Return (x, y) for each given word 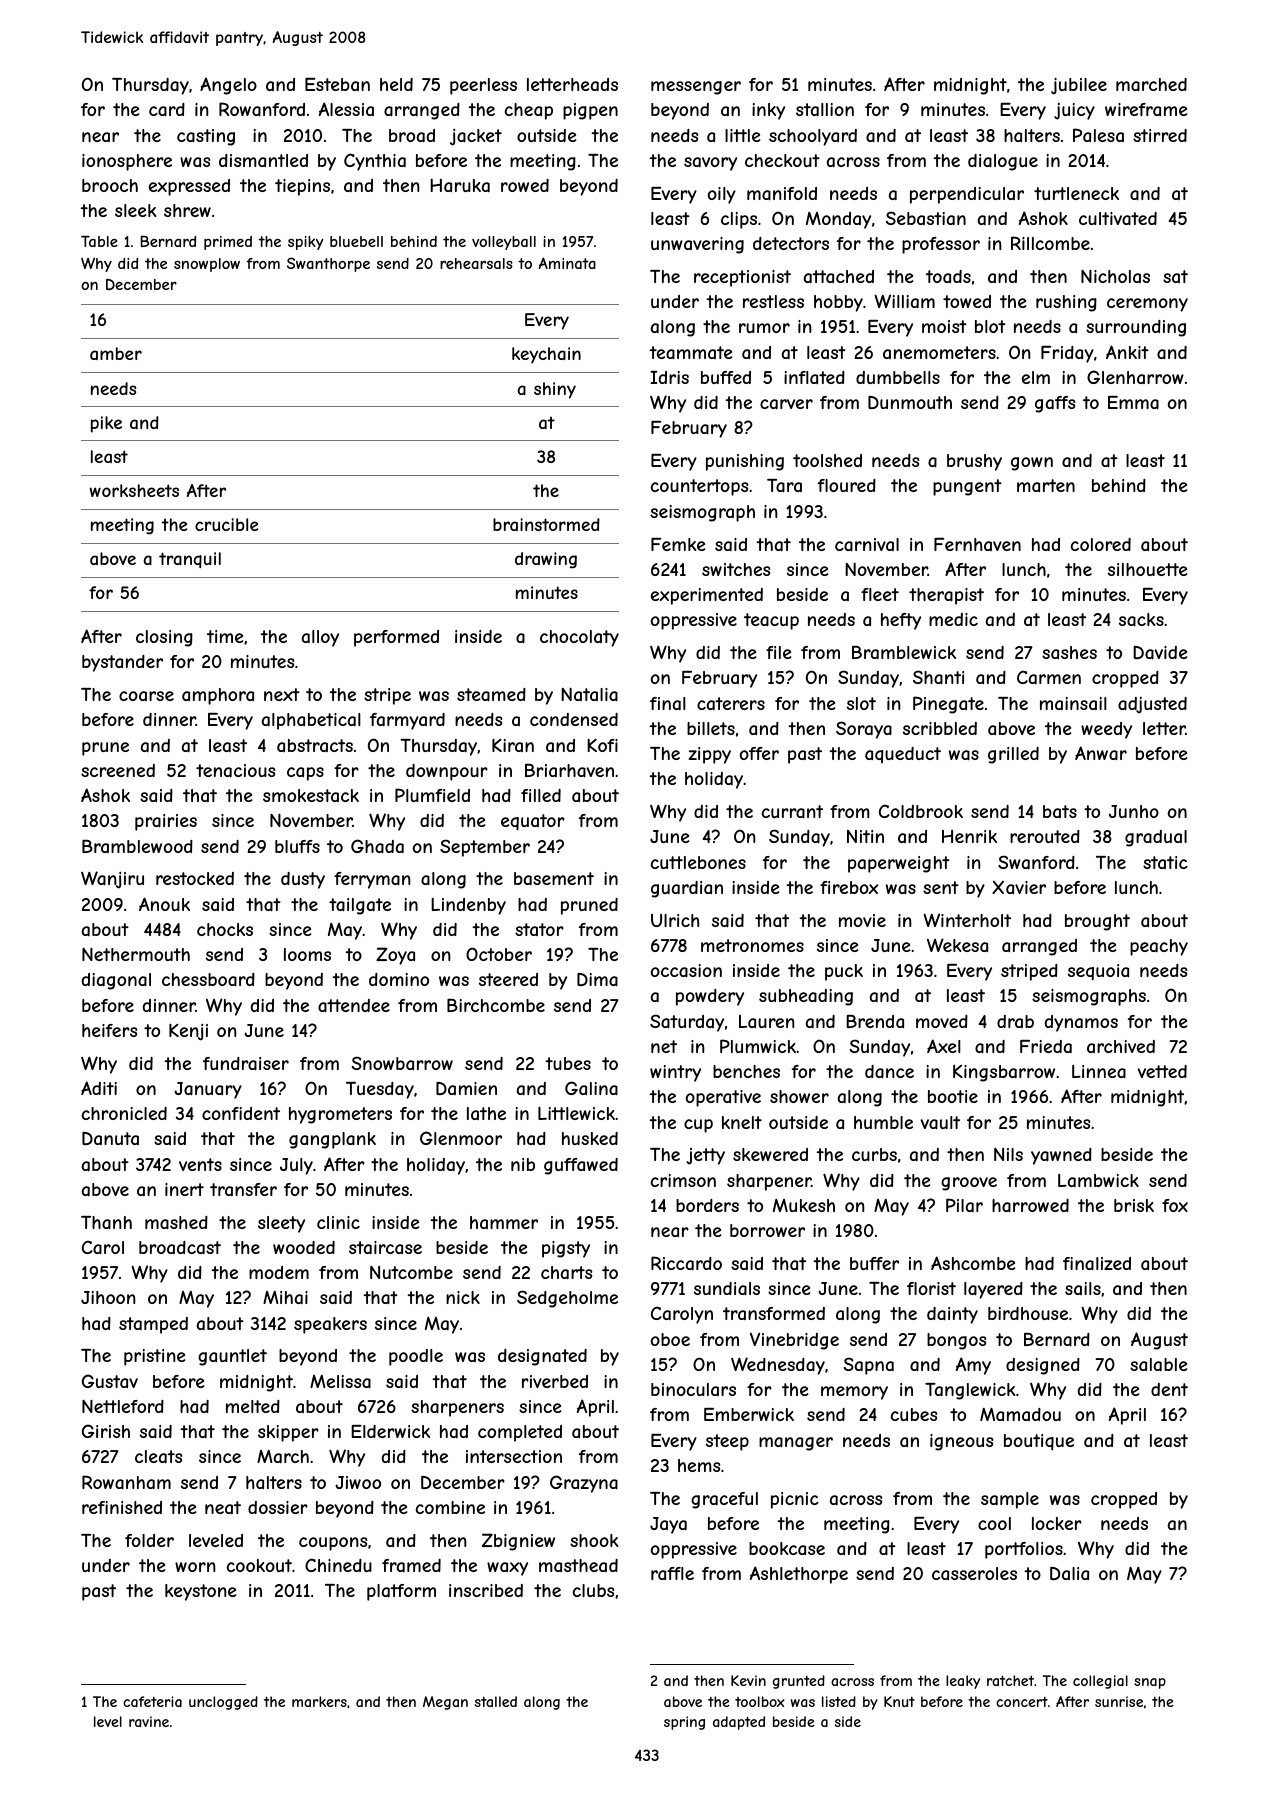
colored (1101, 544)
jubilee (1079, 86)
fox (1175, 1205)
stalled (496, 1701)
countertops (699, 487)
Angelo (228, 86)
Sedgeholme (567, 1299)
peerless (483, 86)
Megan (445, 1703)
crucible (226, 524)
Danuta (110, 1138)
